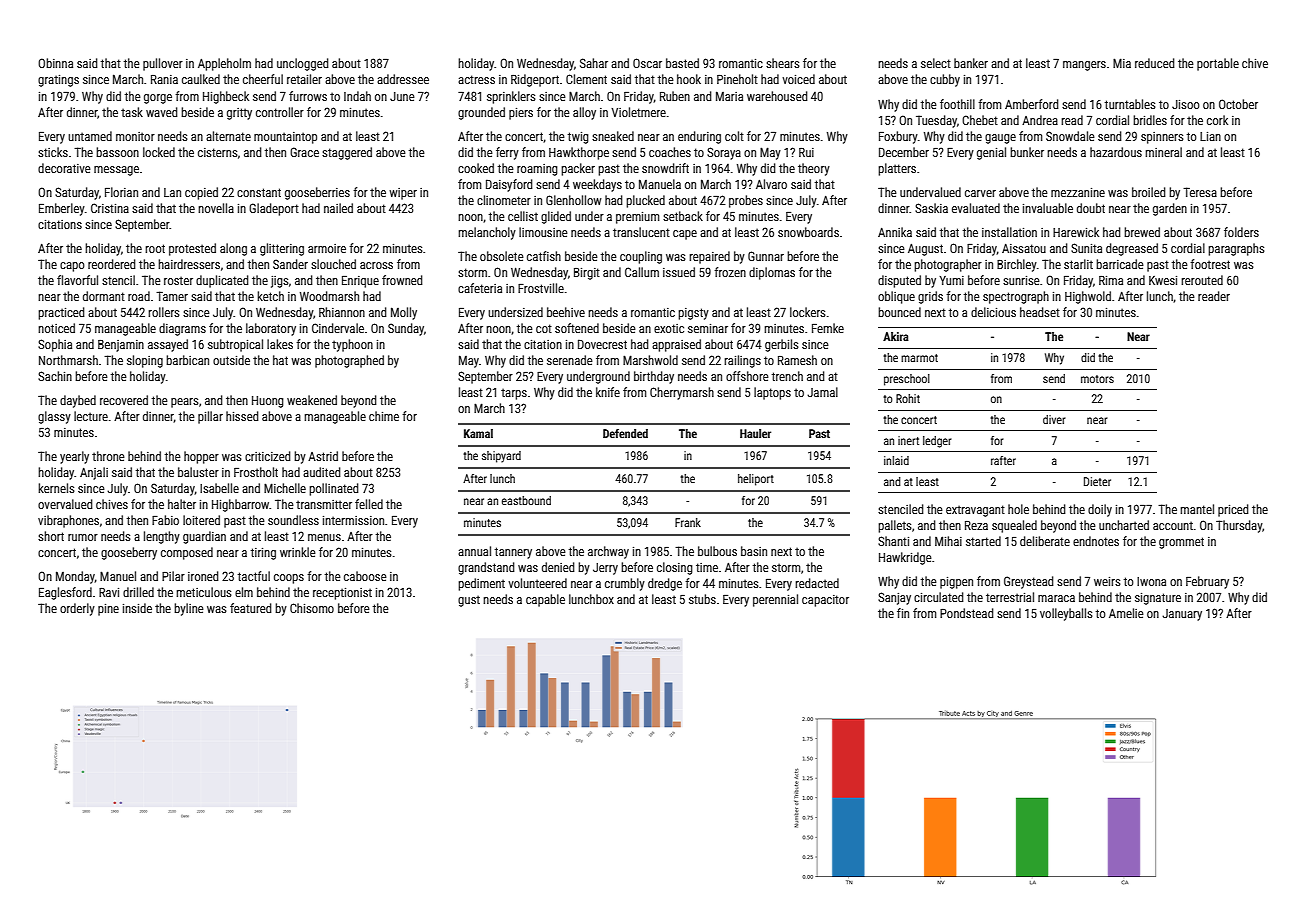 The width and height of the screenshot is (1308, 924). I want to click on archway, so click(608, 552).
